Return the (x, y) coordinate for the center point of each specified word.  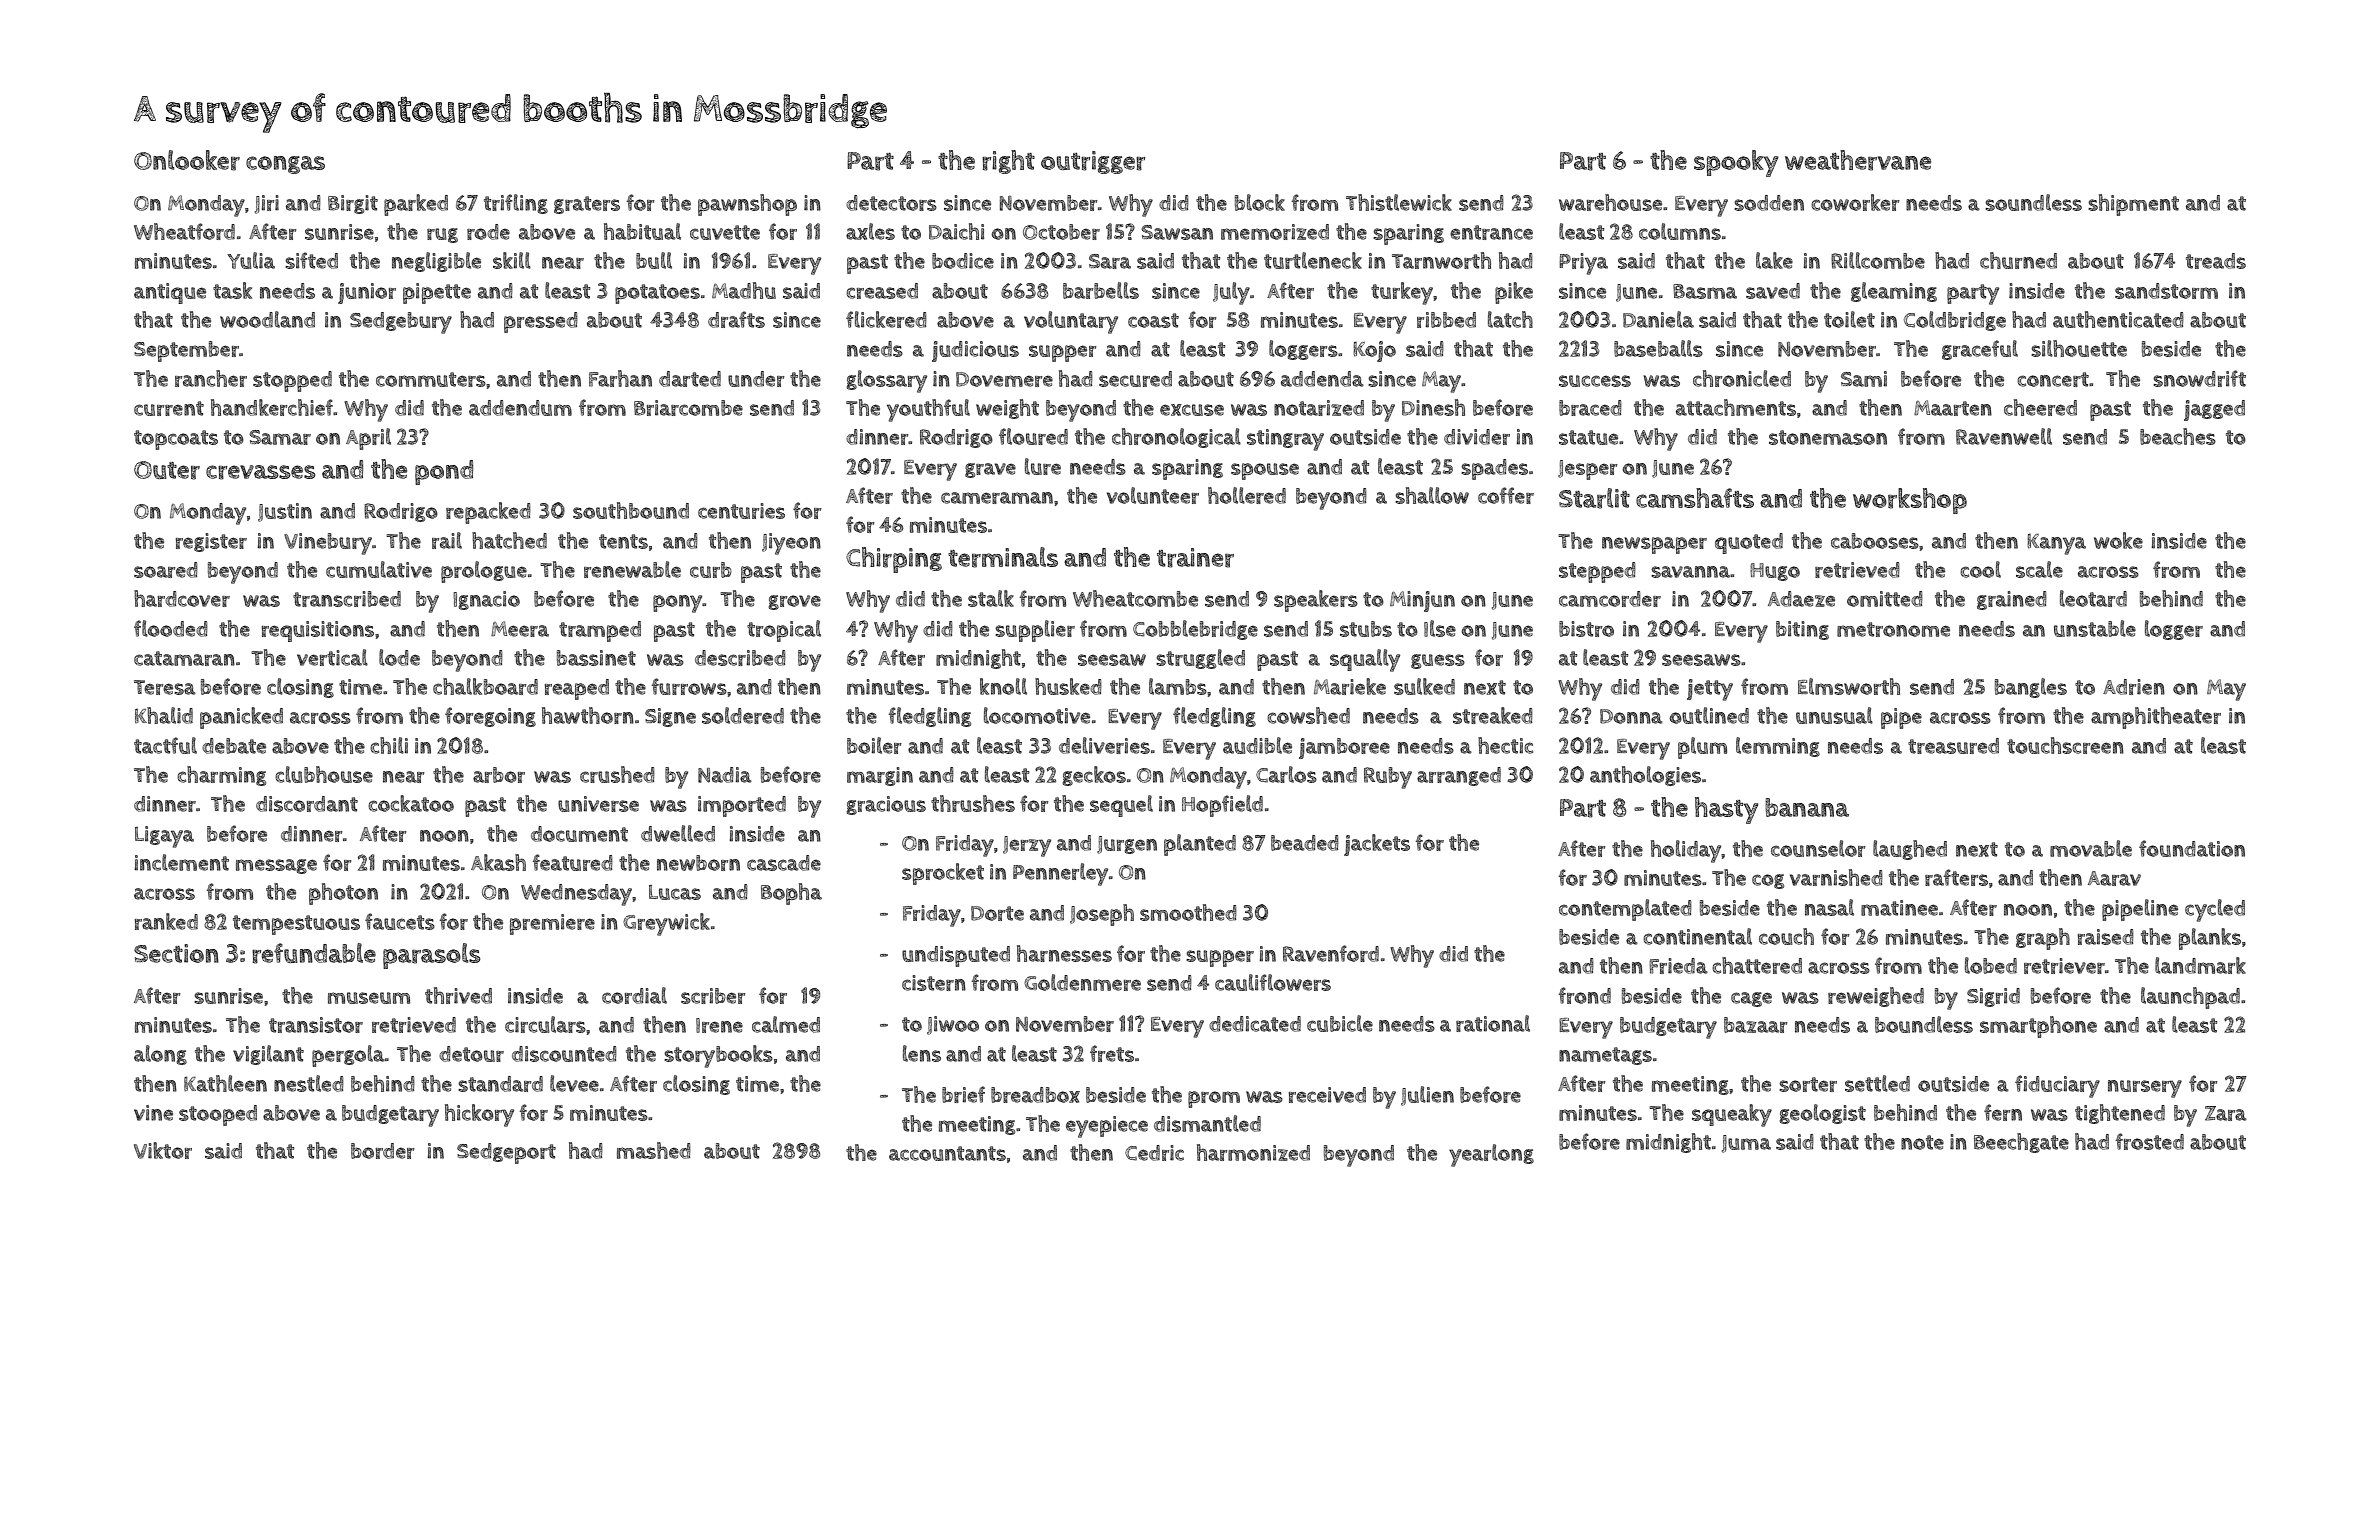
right (1008, 162)
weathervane (1858, 160)
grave (990, 470)
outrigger (1093, 162)
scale (2039, 569)
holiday (1686, 851)
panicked (241, 718)
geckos (1094, 776)
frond (1585, 995)
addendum (520, 408)
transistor (316, 1025)
